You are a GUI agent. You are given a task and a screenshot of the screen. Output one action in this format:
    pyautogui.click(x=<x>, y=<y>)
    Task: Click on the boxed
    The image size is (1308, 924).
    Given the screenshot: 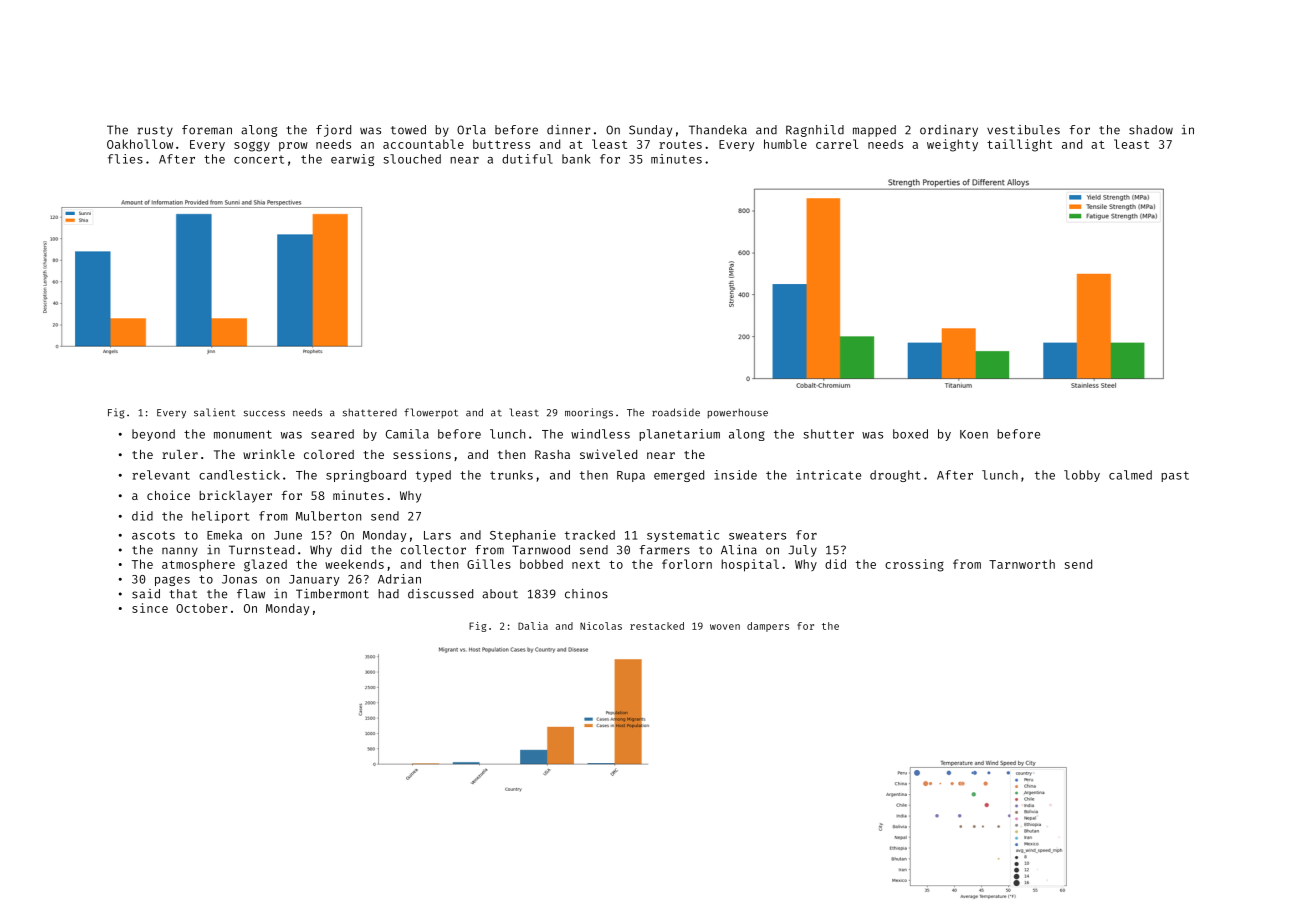 What is the action you would take?
    pyautogui.click(x=910, y=434)
